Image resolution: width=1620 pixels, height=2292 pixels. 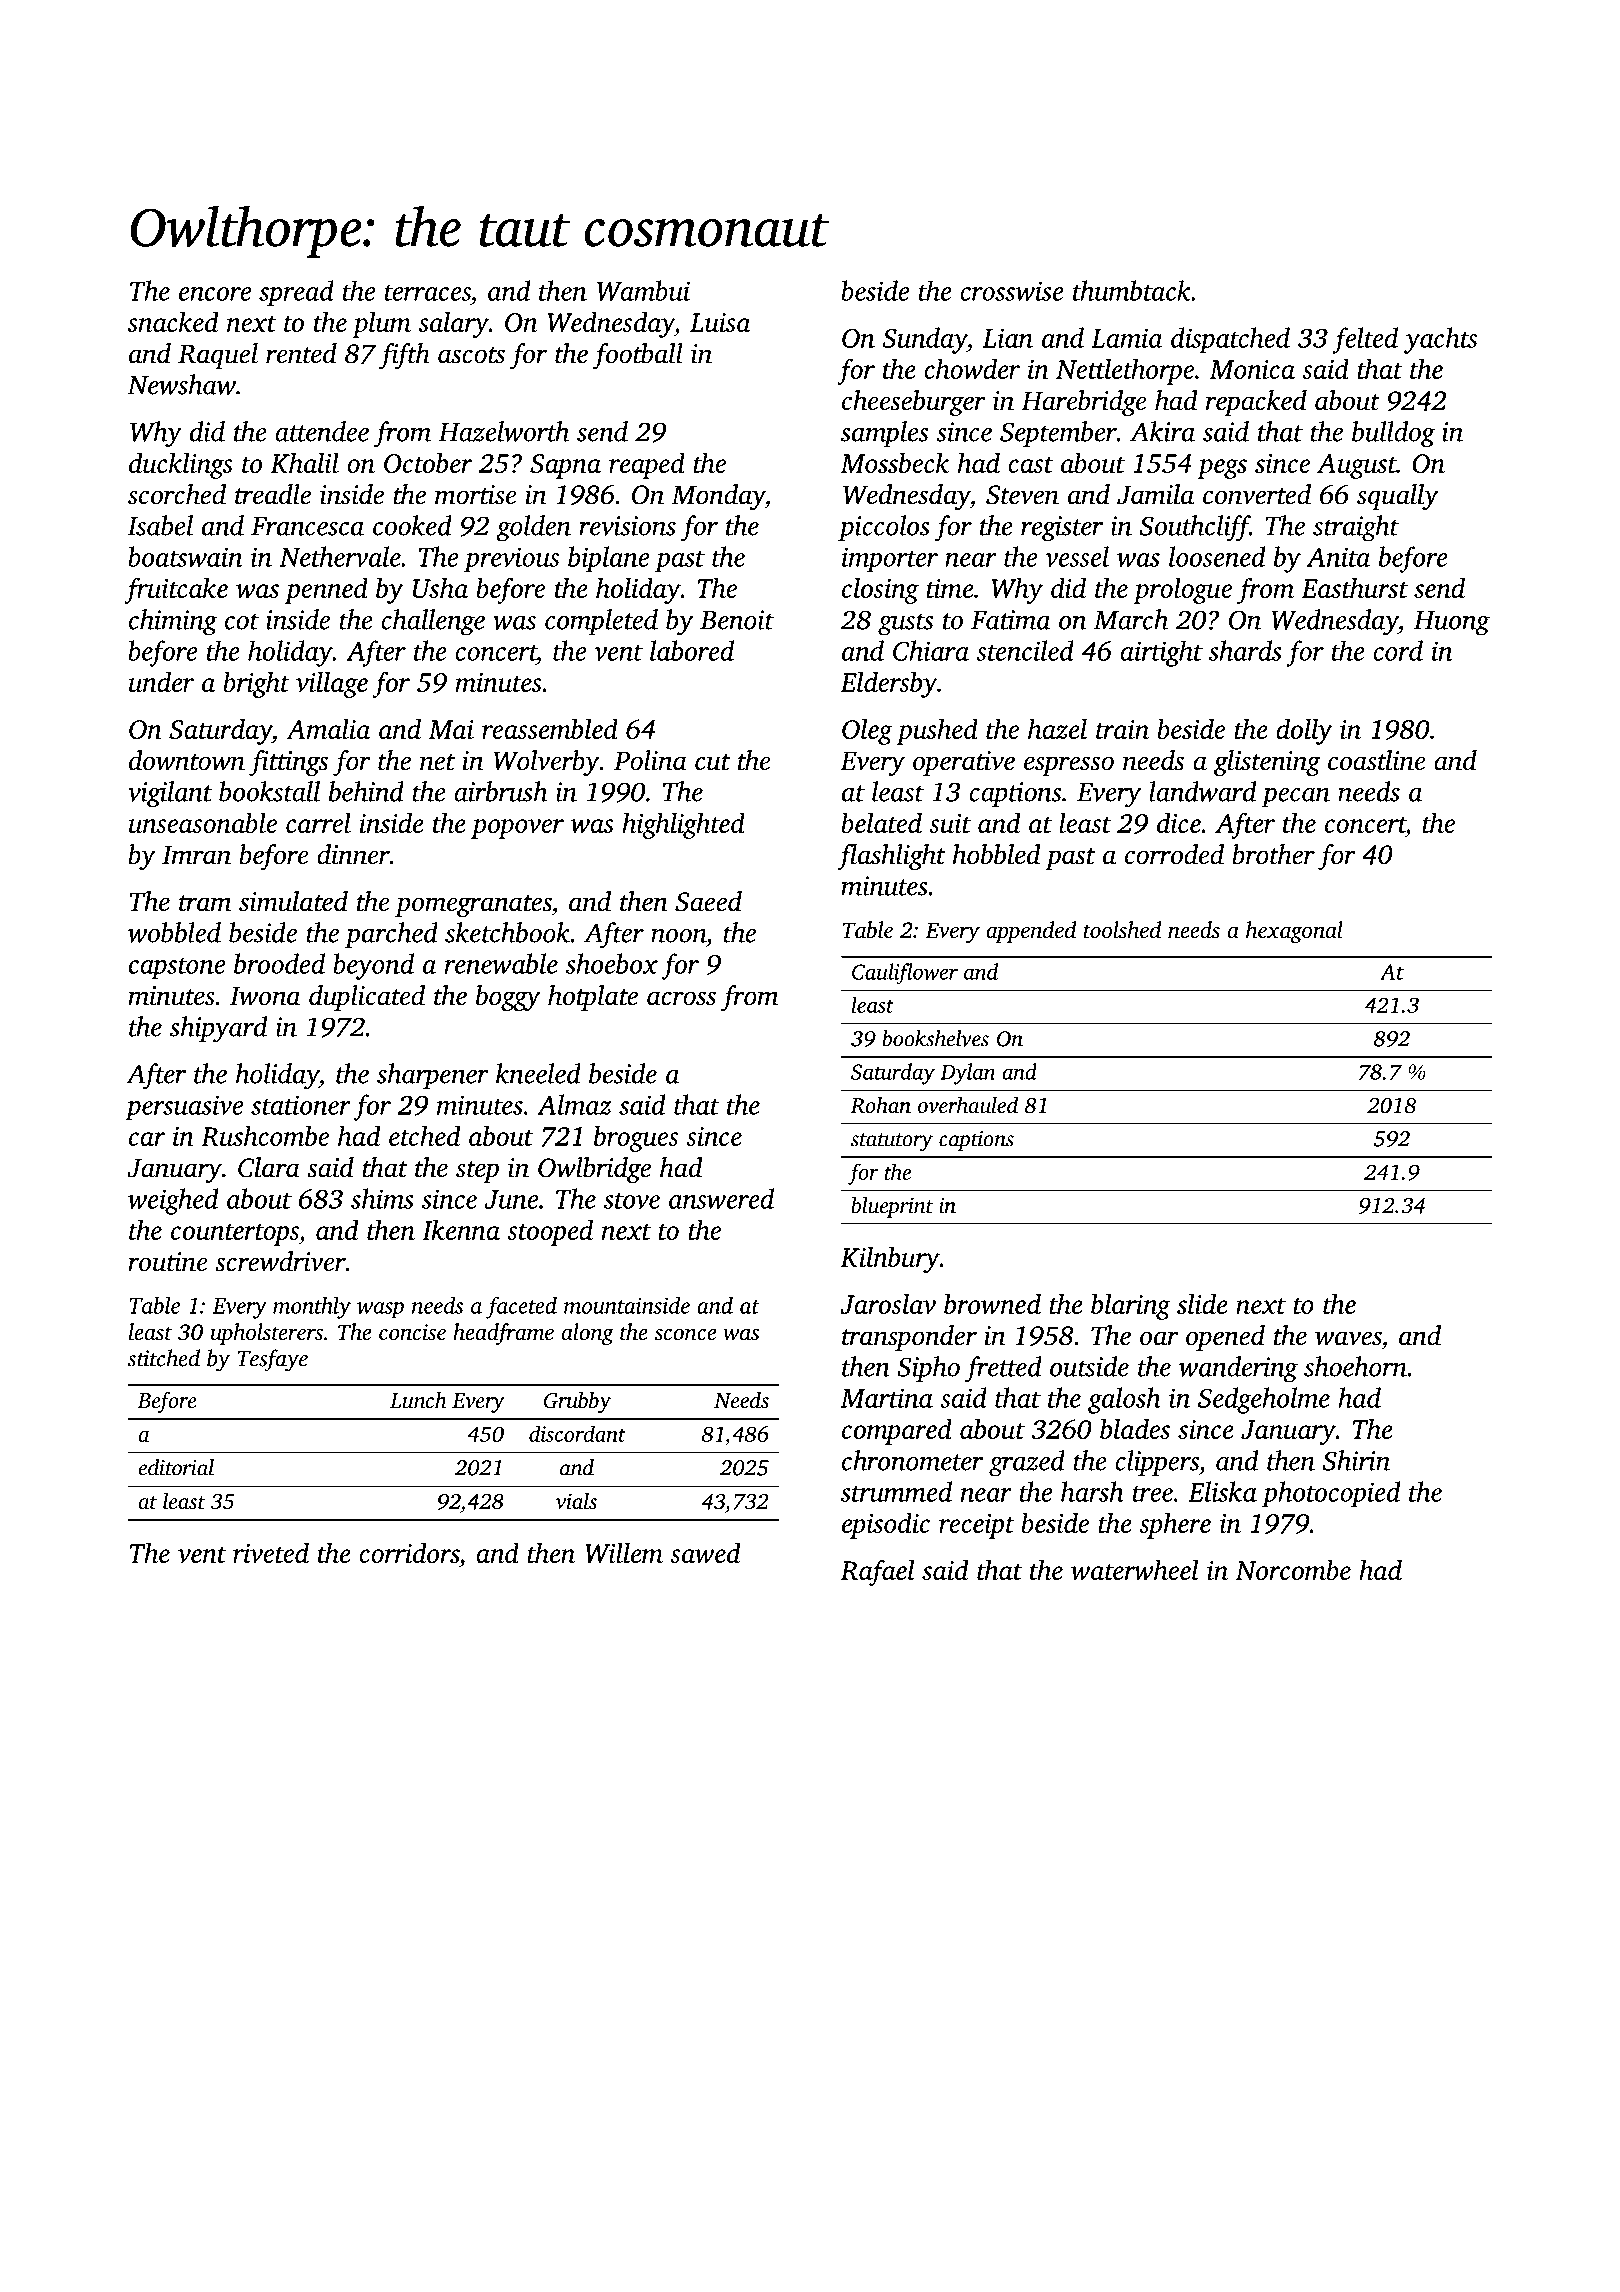 I want to click on unseasonable, so click(x=203, y=822).
